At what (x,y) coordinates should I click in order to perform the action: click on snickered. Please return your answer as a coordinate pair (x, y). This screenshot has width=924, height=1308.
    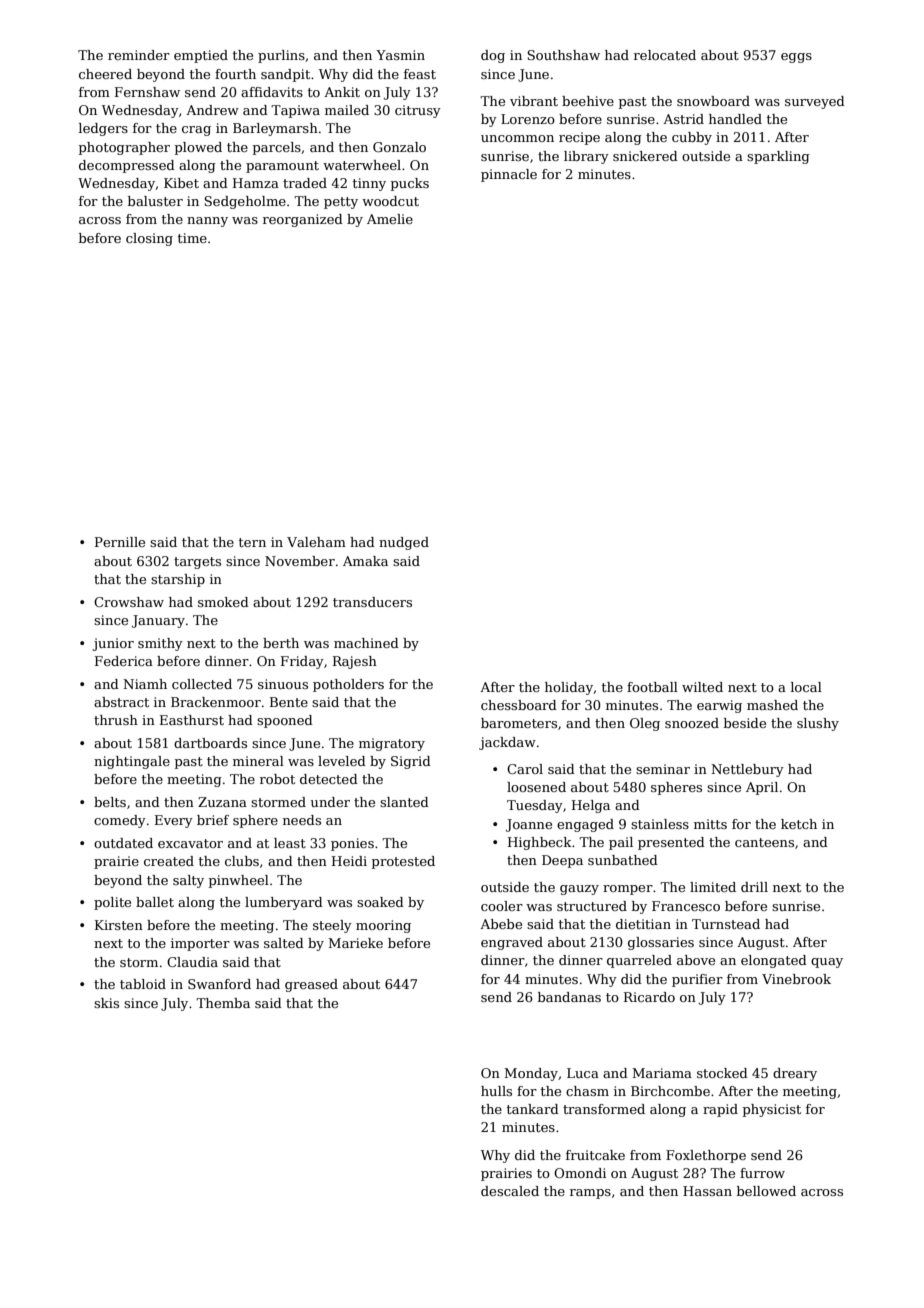
    Looking at the image, I should click on (645, 156).
